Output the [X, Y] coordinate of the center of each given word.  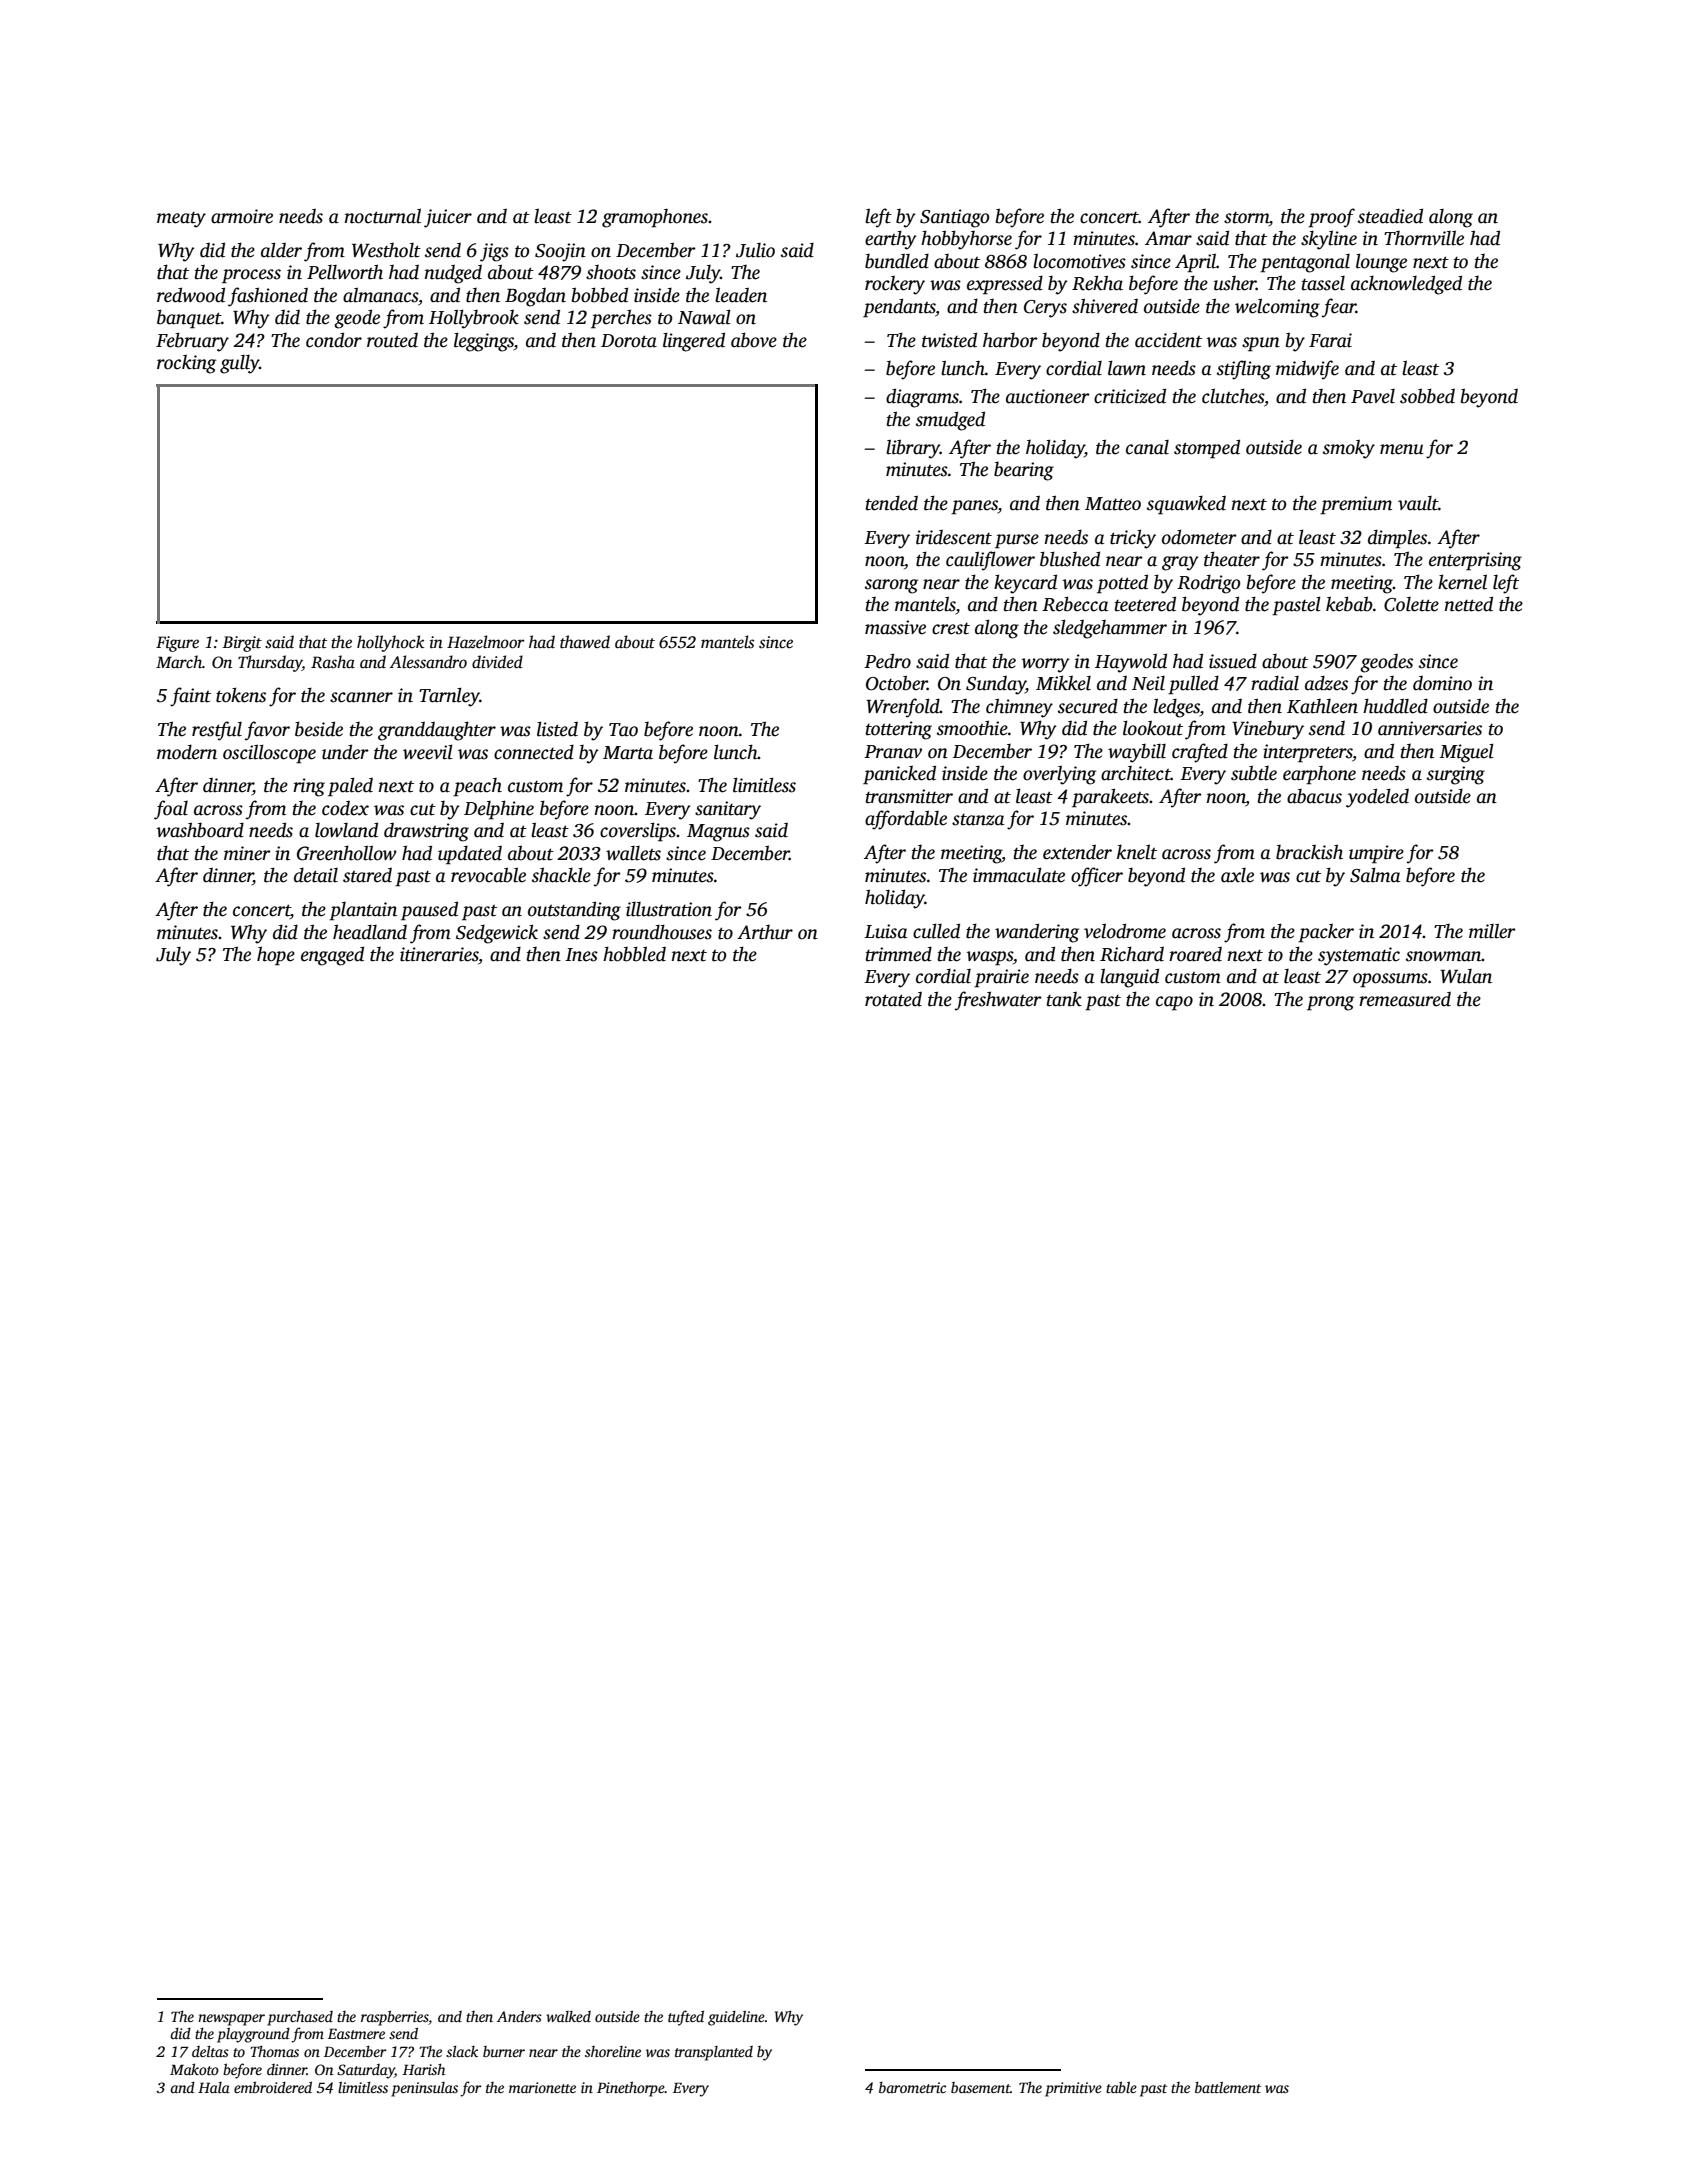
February [192, 342]
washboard [200, 830]
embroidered [273, 2087]
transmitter [909, 796]
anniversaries [1430, 728]
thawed [585, 642]
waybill [1137, 753]
